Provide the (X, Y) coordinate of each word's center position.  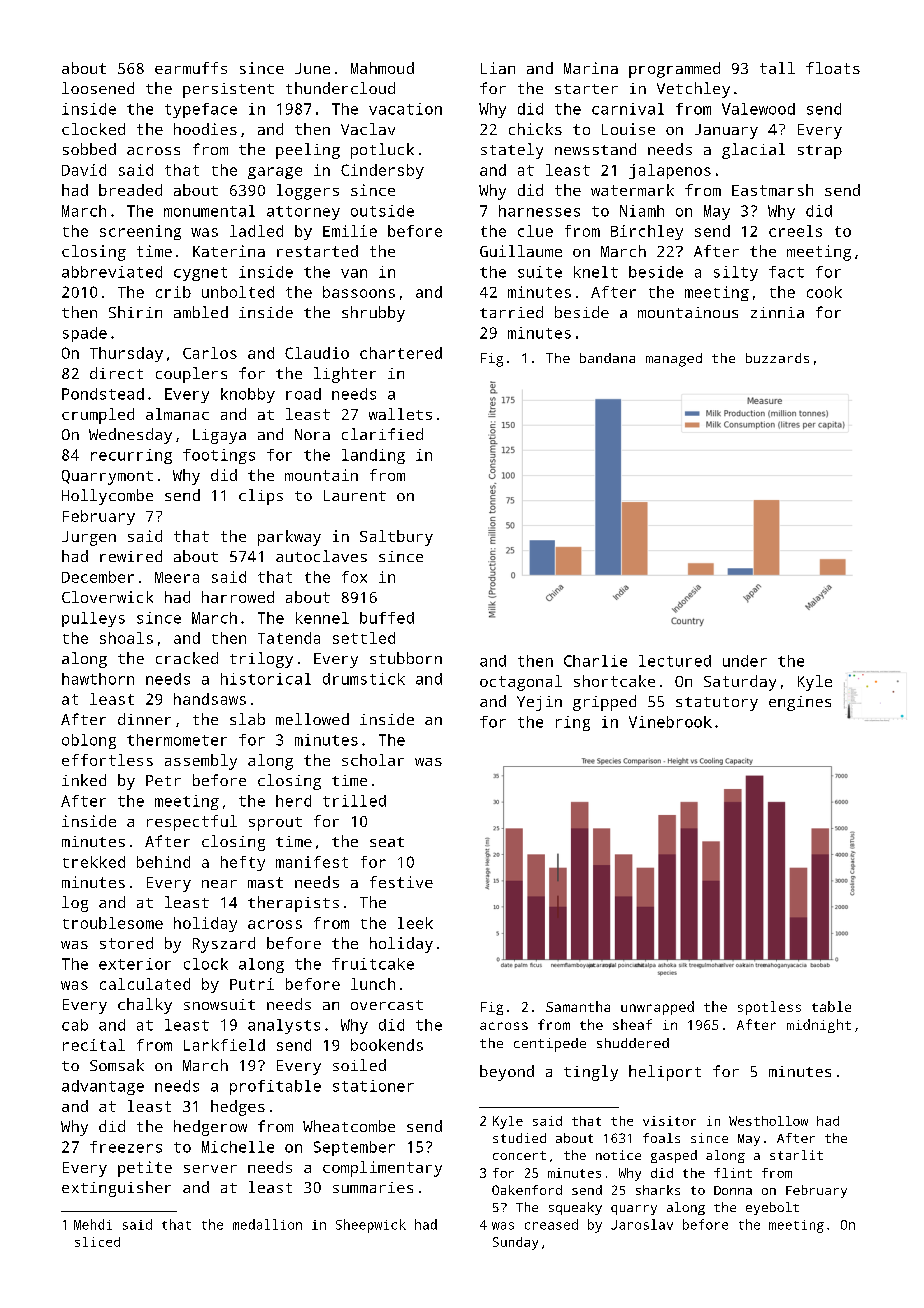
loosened (98, 88)
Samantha (578, 1006)
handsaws (210, 699)
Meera (177, 577)
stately (512, 151)
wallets (400, 414)
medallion (267, 1224)
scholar (373, 760)
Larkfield (224, 1045)
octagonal (521, 683)
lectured (675, 661)
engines (800, 703)
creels (795, 231)
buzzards (777, 358)
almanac (177, 414)
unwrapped (657, 1008)
